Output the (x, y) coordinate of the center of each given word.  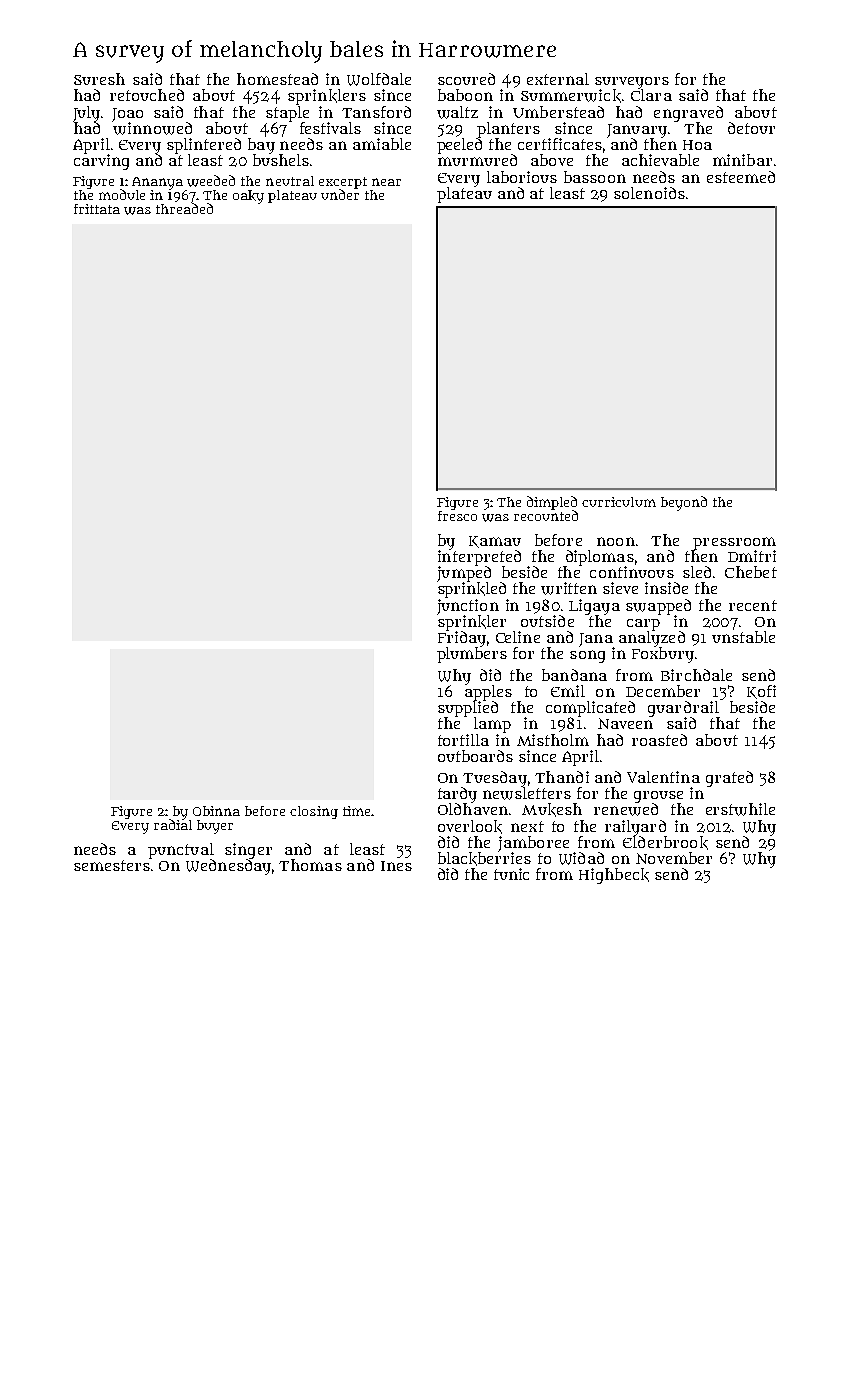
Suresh (99, 79)
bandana (574, 675)
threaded (184, 208)
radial (173, 824)
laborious (522, 177)
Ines (396, 866)
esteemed (741, 177)
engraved (688, 114)
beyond (684, 503)
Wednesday (228, 867)
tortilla (463, 740)
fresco (457, 516)
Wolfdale (379, 79)
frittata (97, 209)
